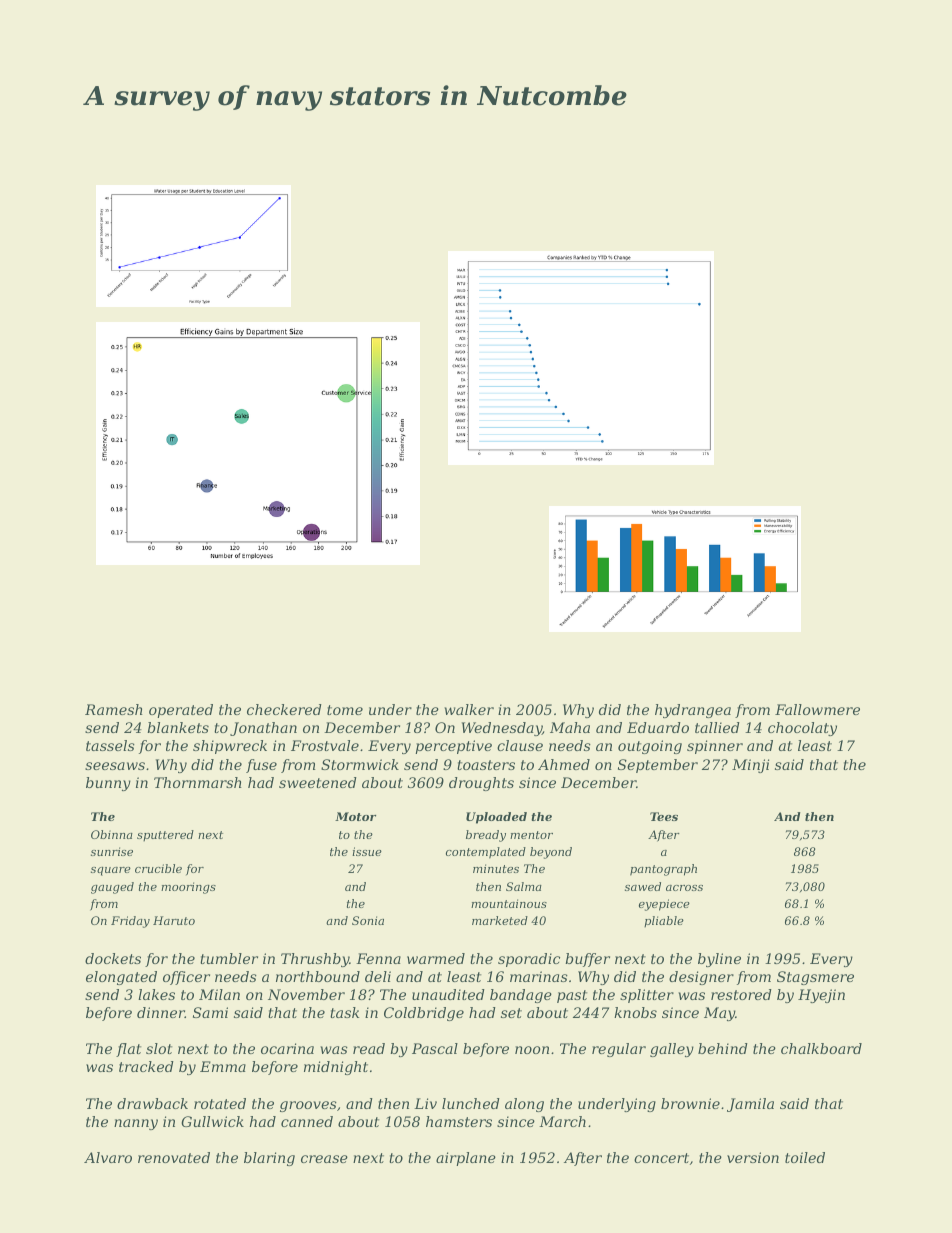  Describe the element at coordinates (424, 1014) in the screenshot. I see `Coldbridge` at that location.
